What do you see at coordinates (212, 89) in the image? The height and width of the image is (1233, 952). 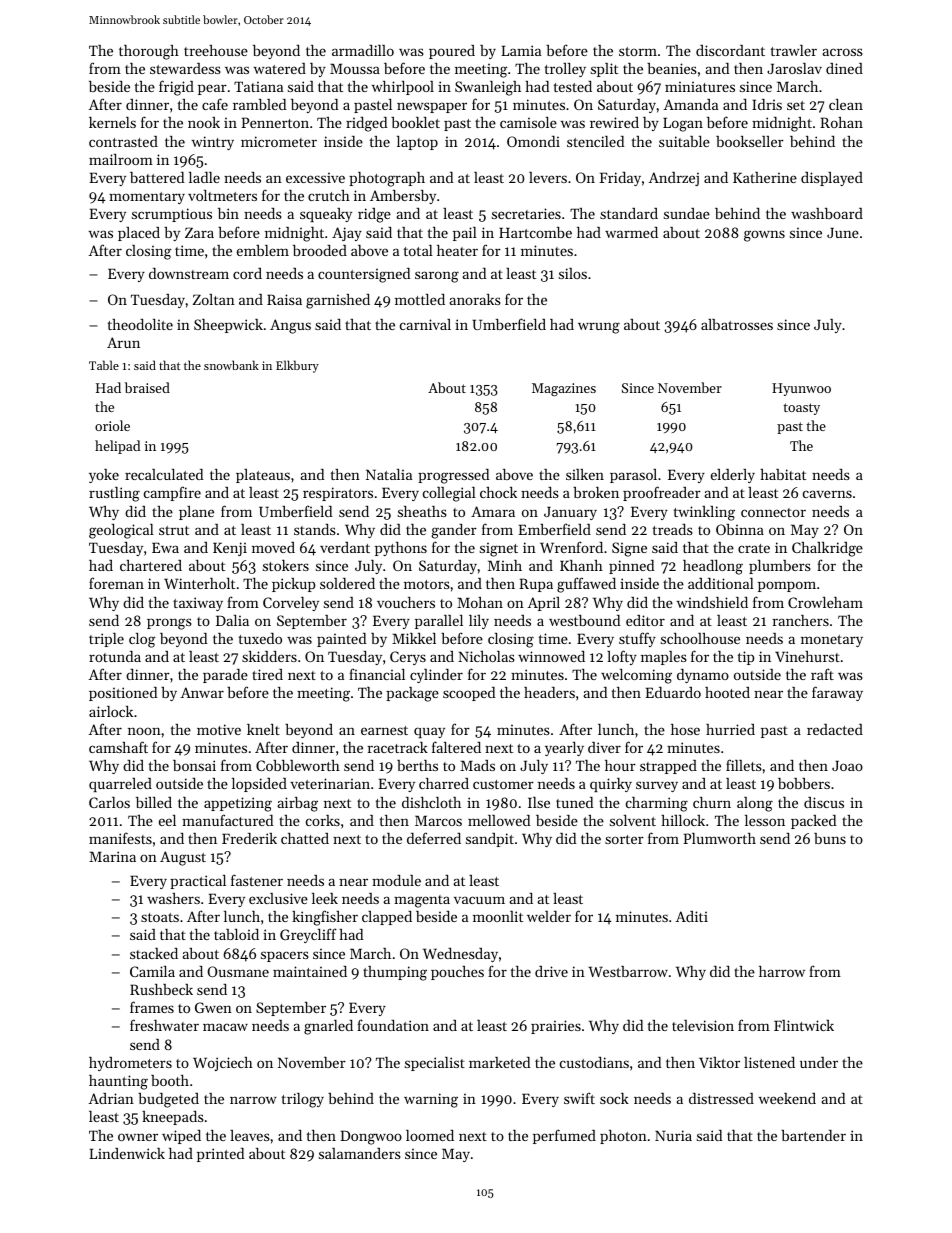 I see `pear` at bounding box center [212, 89].
